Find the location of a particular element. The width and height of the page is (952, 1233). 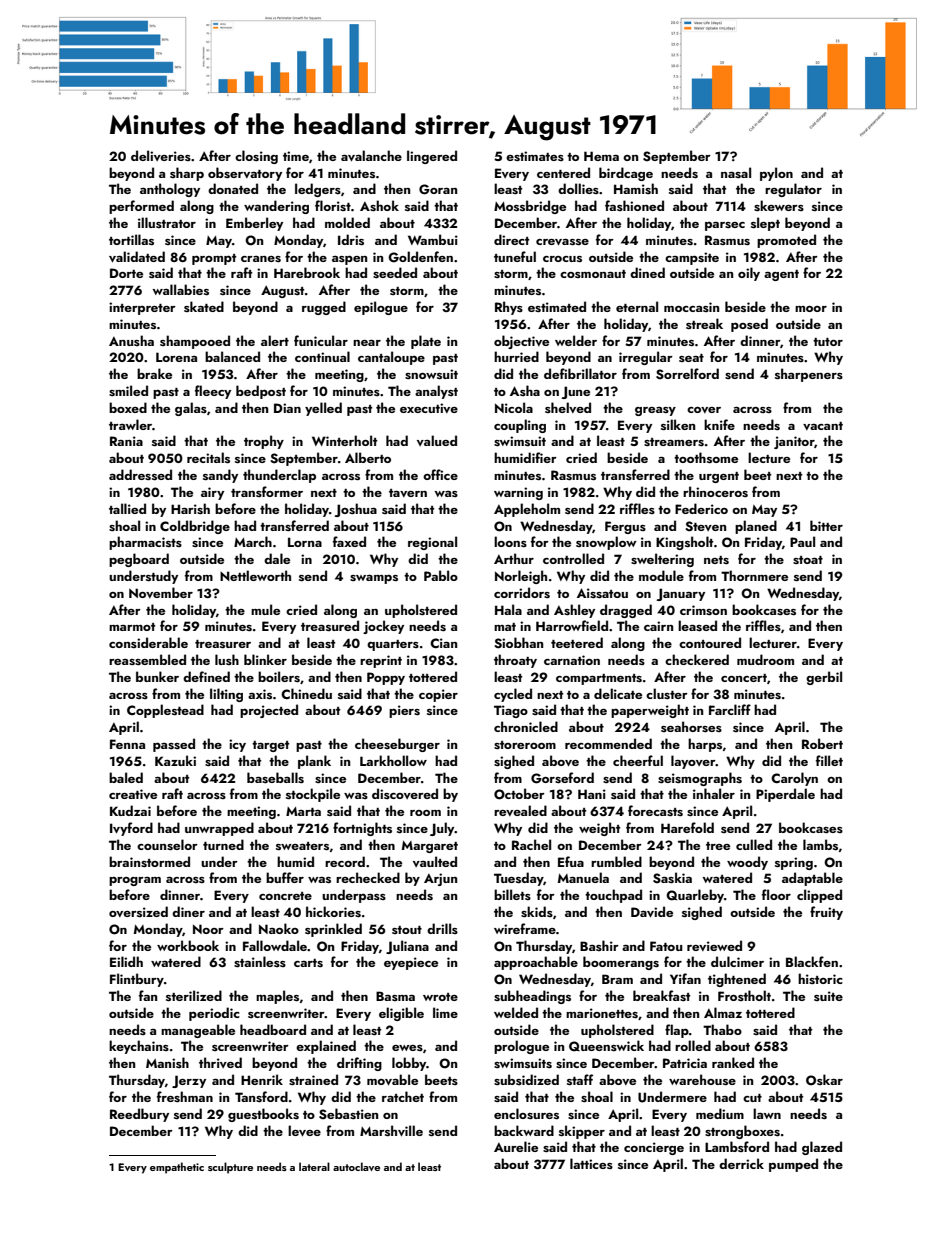

deliveries is located at coordinates (161, 155).
